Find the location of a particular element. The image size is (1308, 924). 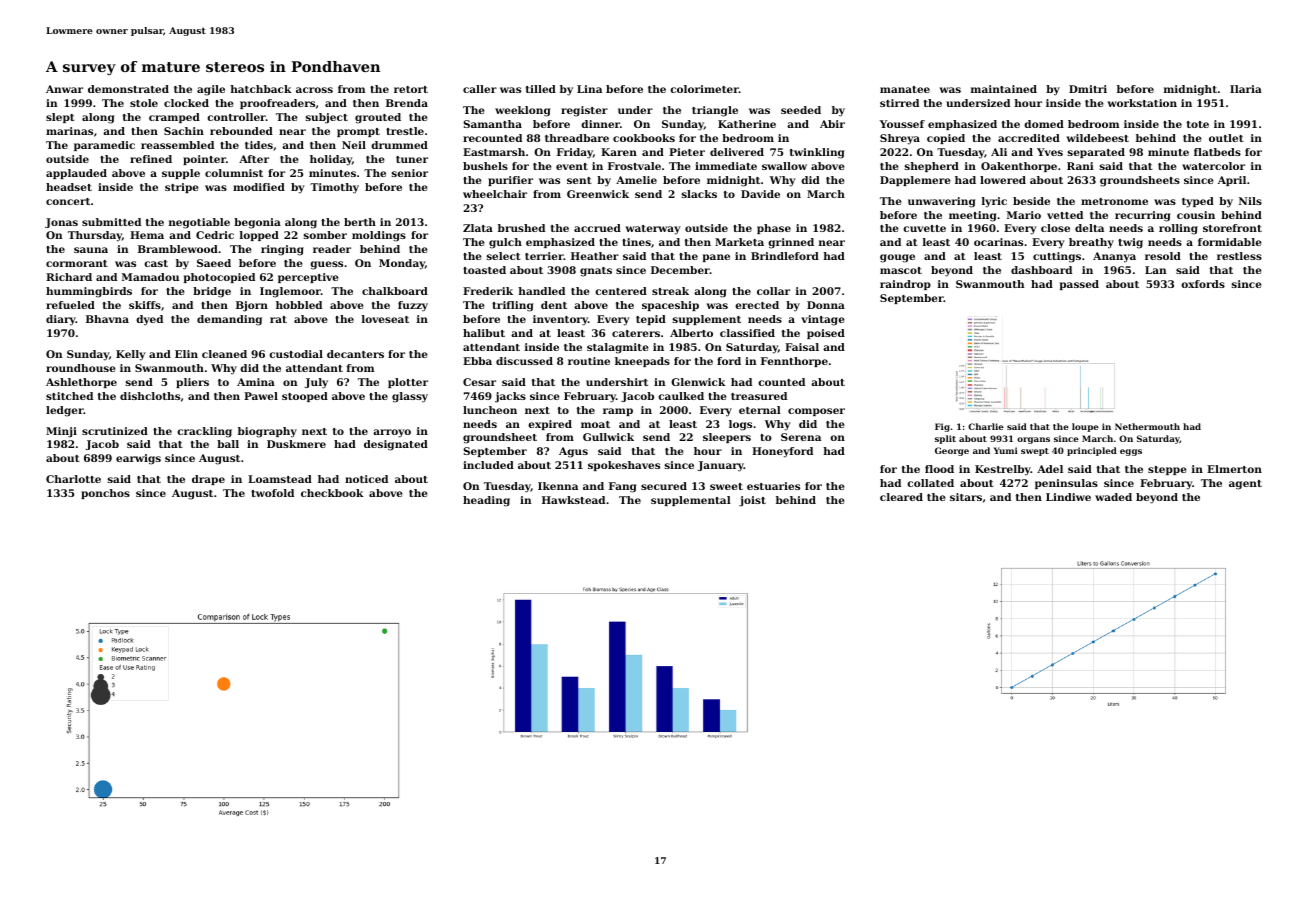

shepherd is located at coordinates (932, 167).
